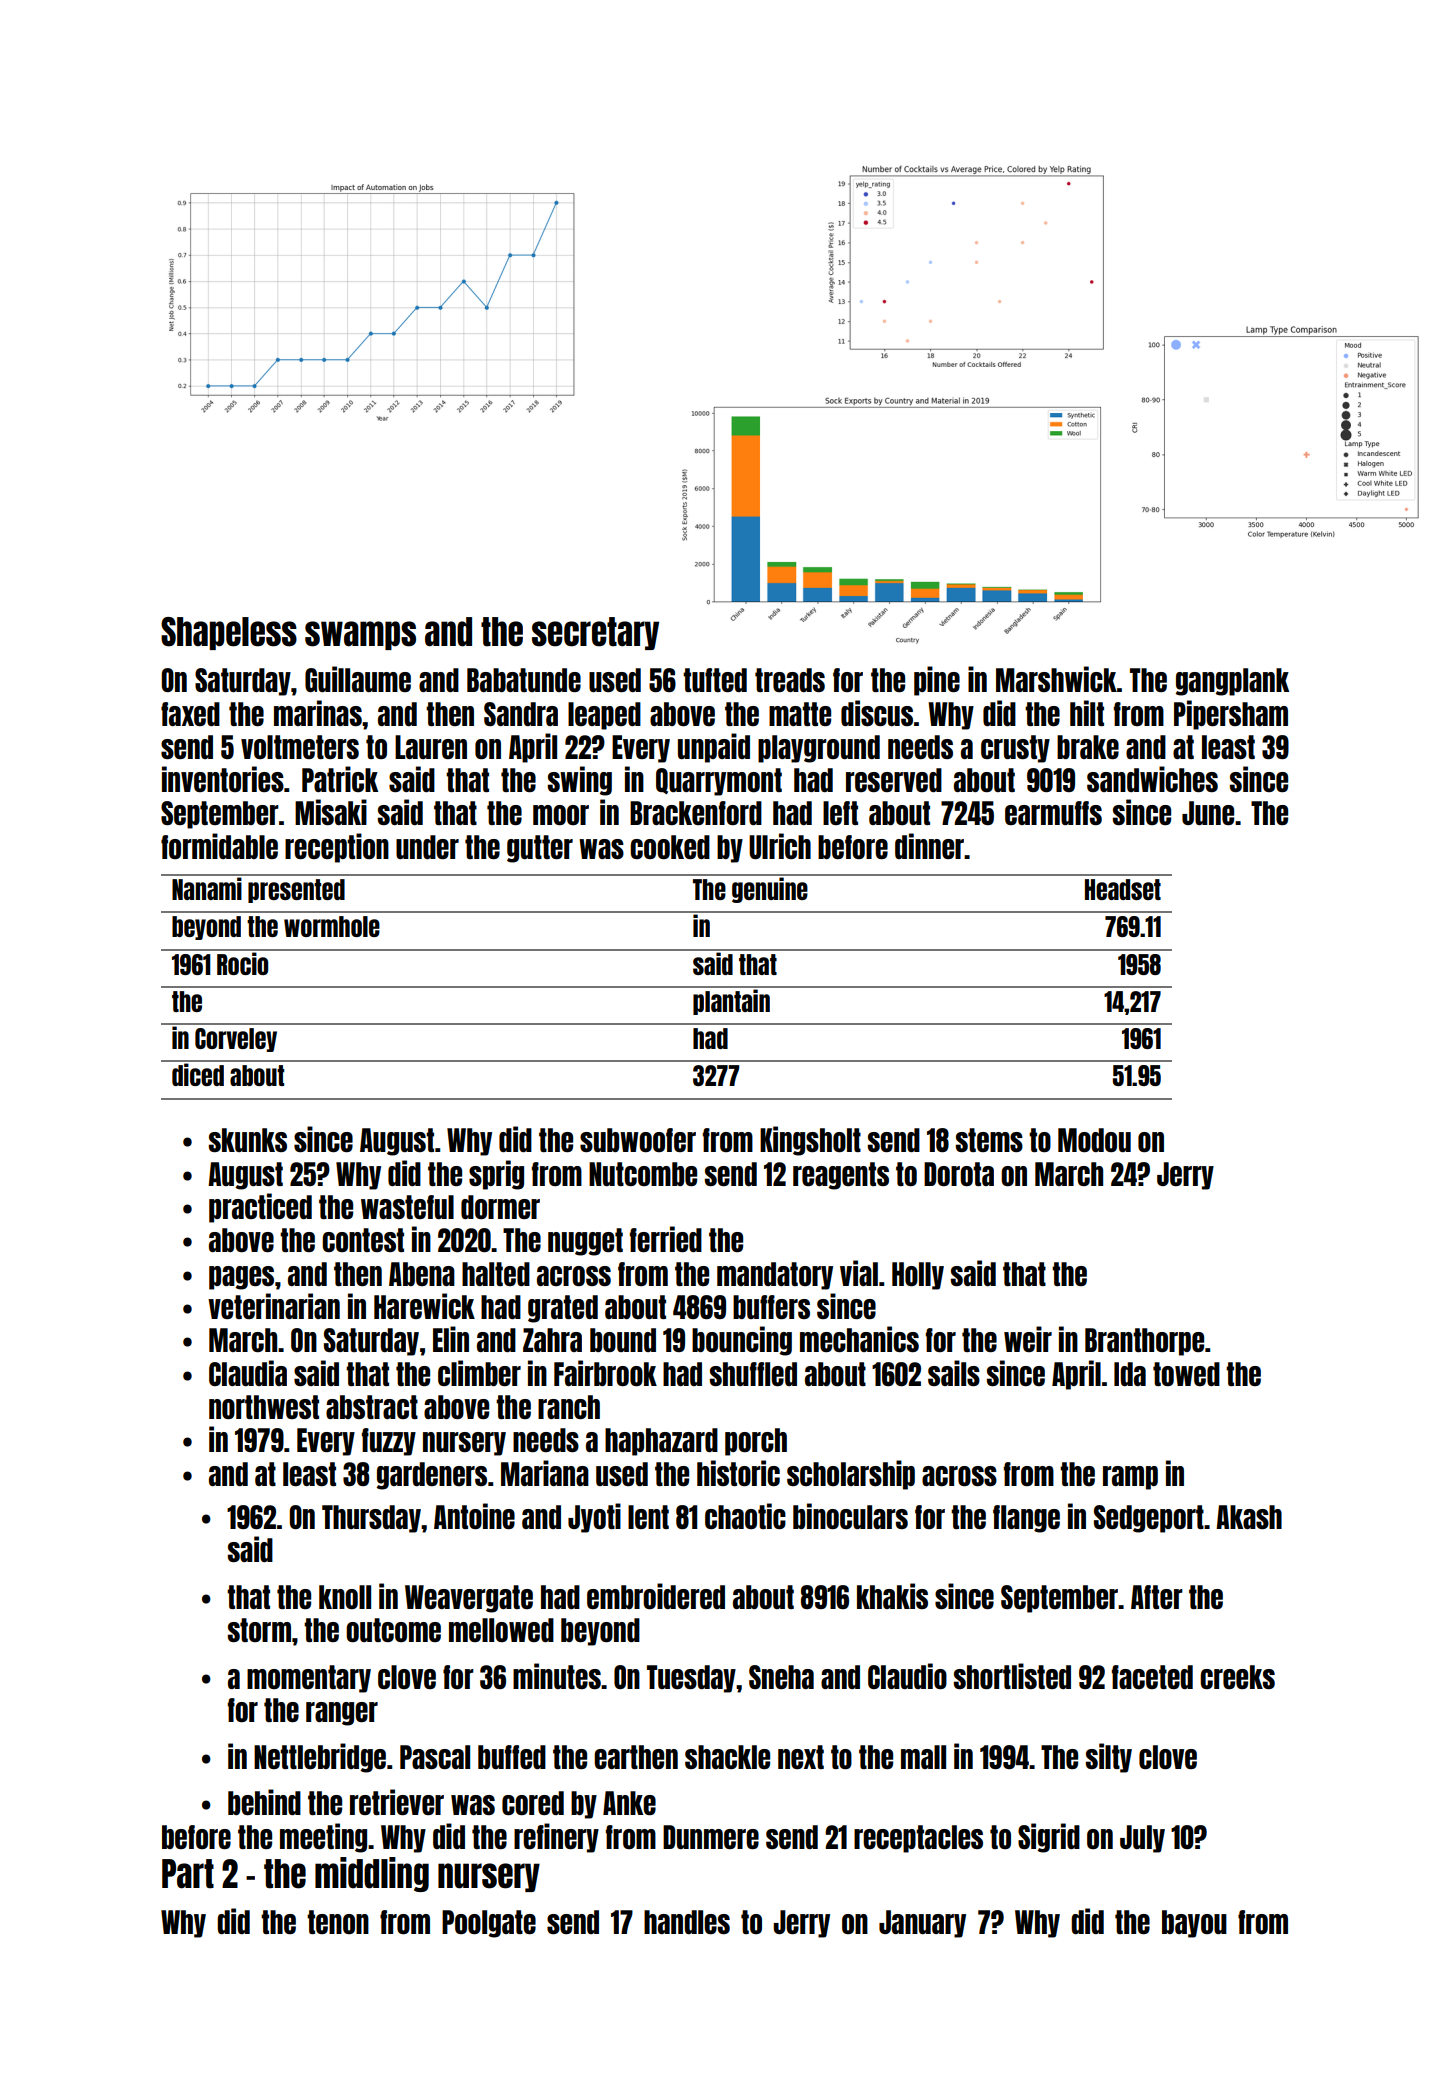  What do you see at coordinates (360, 635) in the page?
I see `swamps` at bounding box center [360, 635].
